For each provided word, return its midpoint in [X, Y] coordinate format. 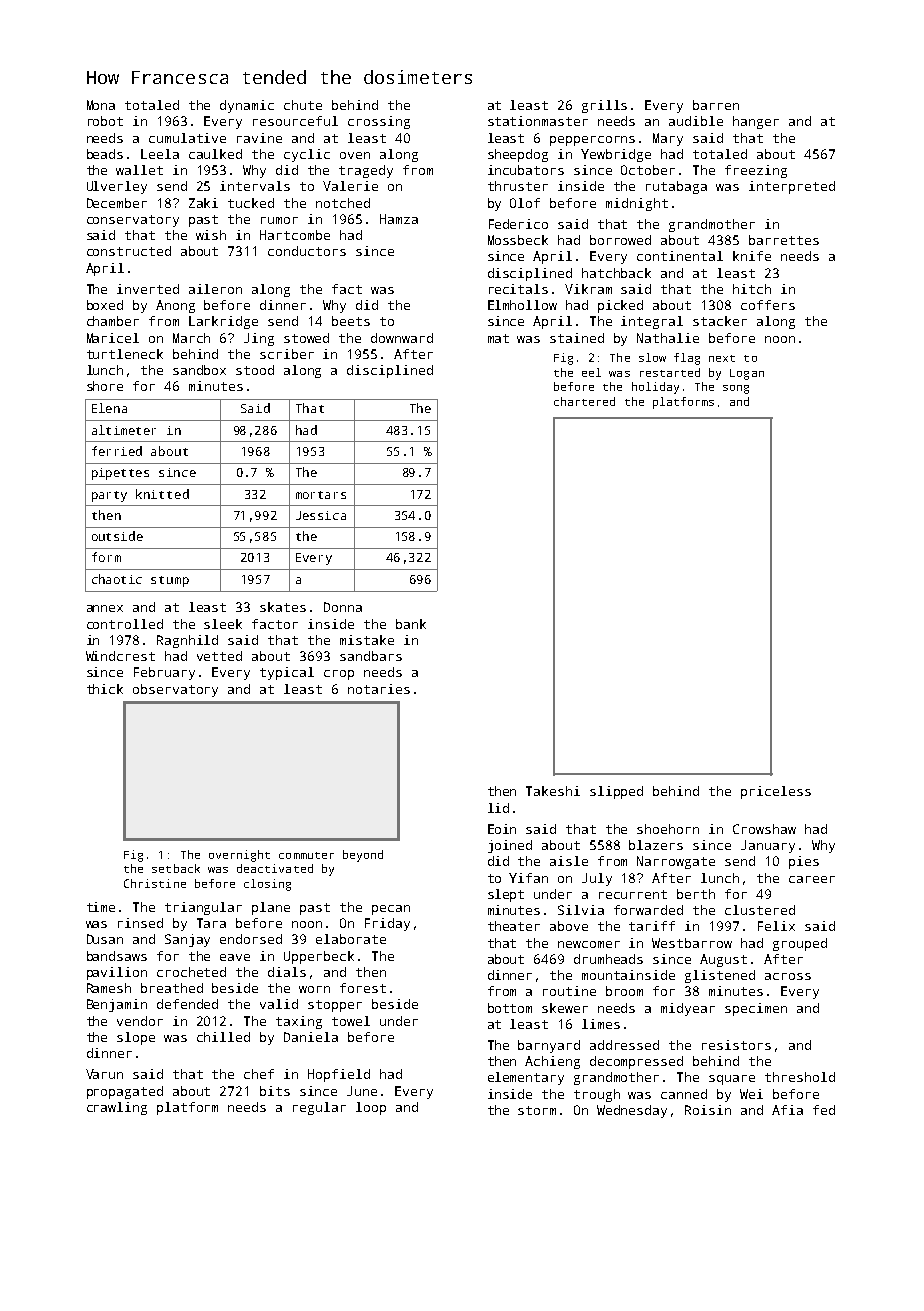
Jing [259, 339]
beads [105, 154]
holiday [655, 388]
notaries [379, 689]
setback [176, 868]
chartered [584, 401]
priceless [776, 792]
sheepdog [518, 155]
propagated [125, 1092]
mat [498, 338]
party [109, 496]
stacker [720, 321]
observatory [175, 690]
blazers [656, 845]
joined [510, 846]
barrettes [784, 240]
